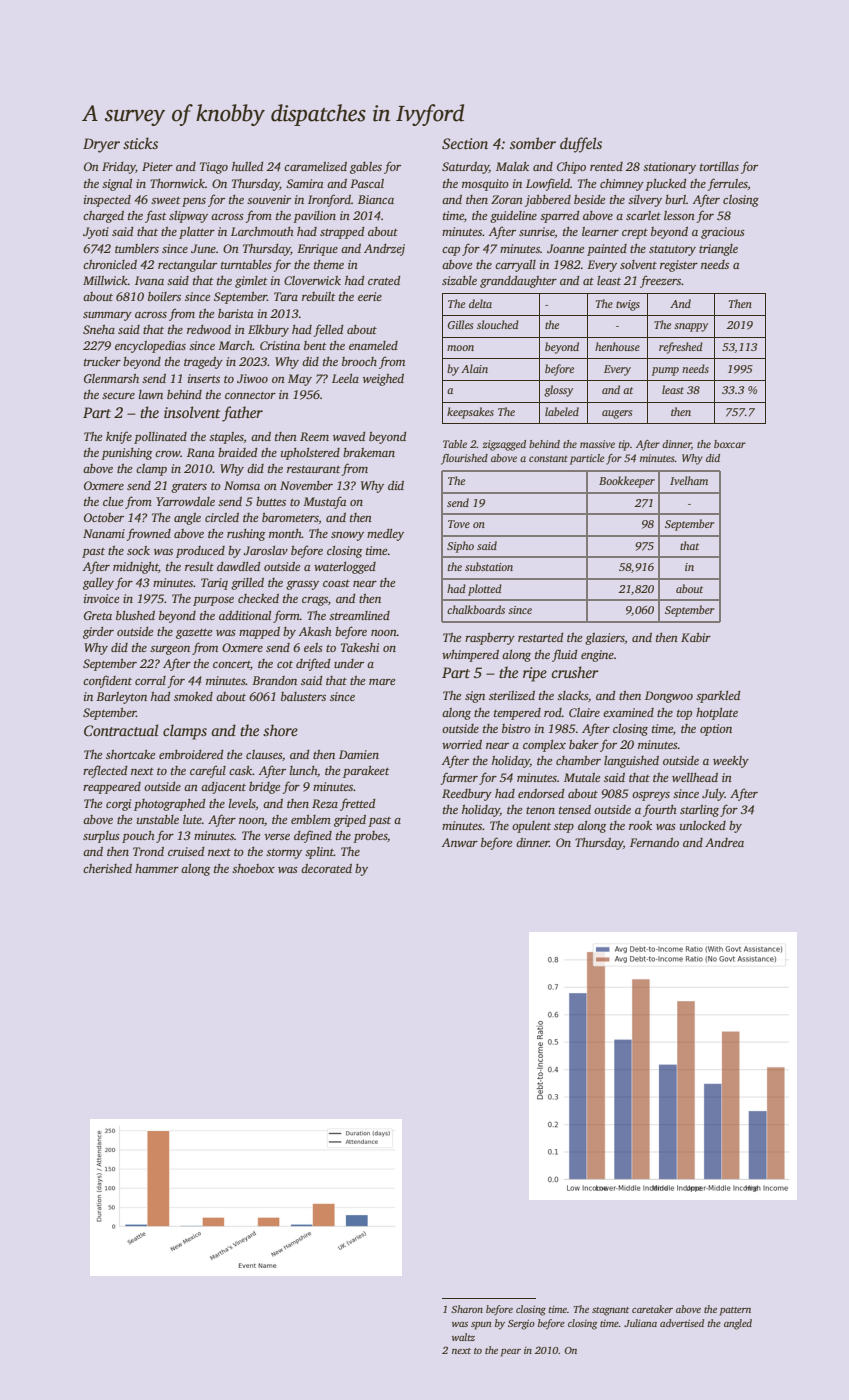 This document has height=1400, width=849. What do you see at coordinates (462, 744) in the document?
I see `worried` at bounding box center [462, 744].
